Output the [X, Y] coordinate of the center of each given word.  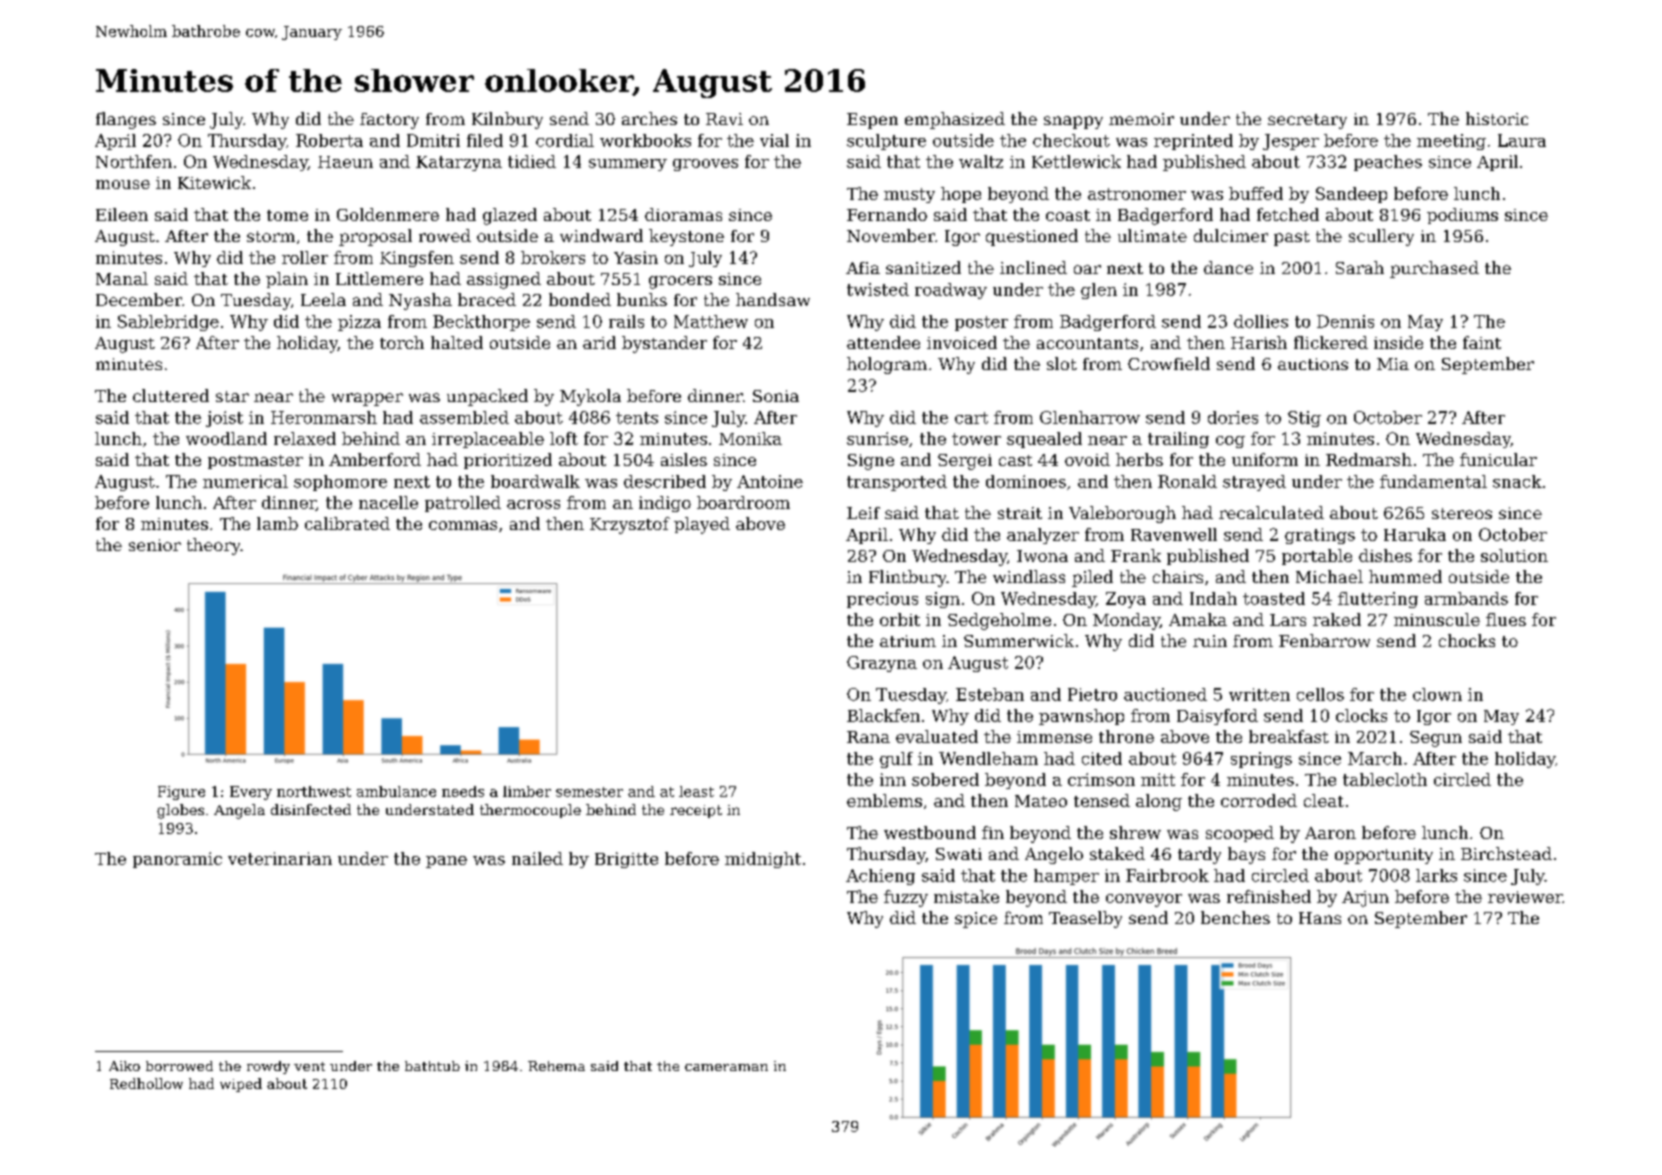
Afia [863, 268]
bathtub [432, 1066]
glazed [510, 216]
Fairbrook [1167, 875]
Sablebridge [168, 323]
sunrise [877, 438]
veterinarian [280, 858]
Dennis [1345, 321]
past [1292, 238]
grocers [680, 282]
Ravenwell [1174, 534]
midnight [763, 860]
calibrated [347, 523]
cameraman [726, 1067]
